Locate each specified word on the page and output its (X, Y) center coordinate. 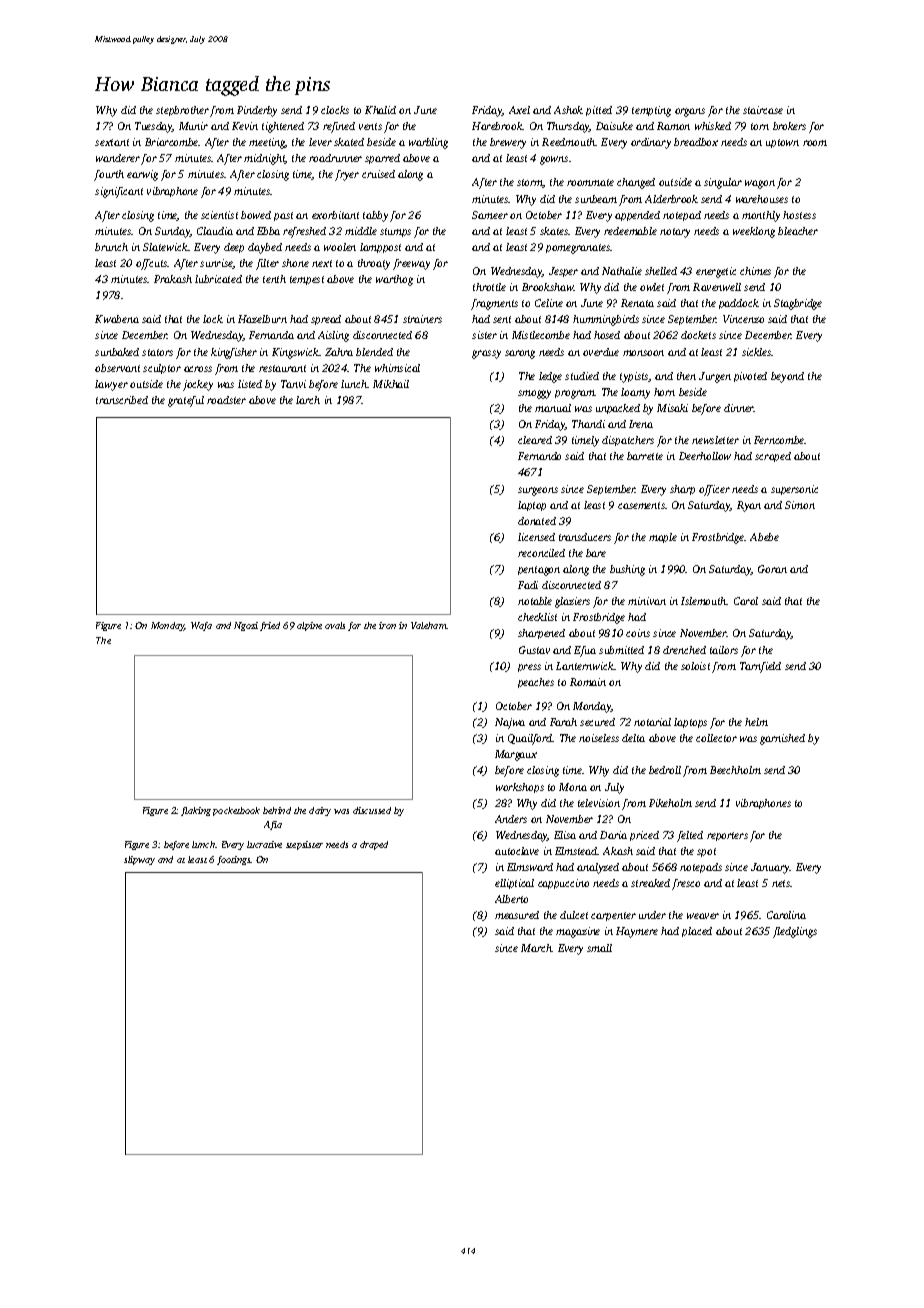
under (652, 915)
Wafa (201, 626)
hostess (799, 215)
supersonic (794, 490)
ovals (335, 625)
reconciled (541, 553)
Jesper (563, 272)
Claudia (215, 231)
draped (374, 845)
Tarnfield (760, 667)
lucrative (264, 844)
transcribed (122, 400)
